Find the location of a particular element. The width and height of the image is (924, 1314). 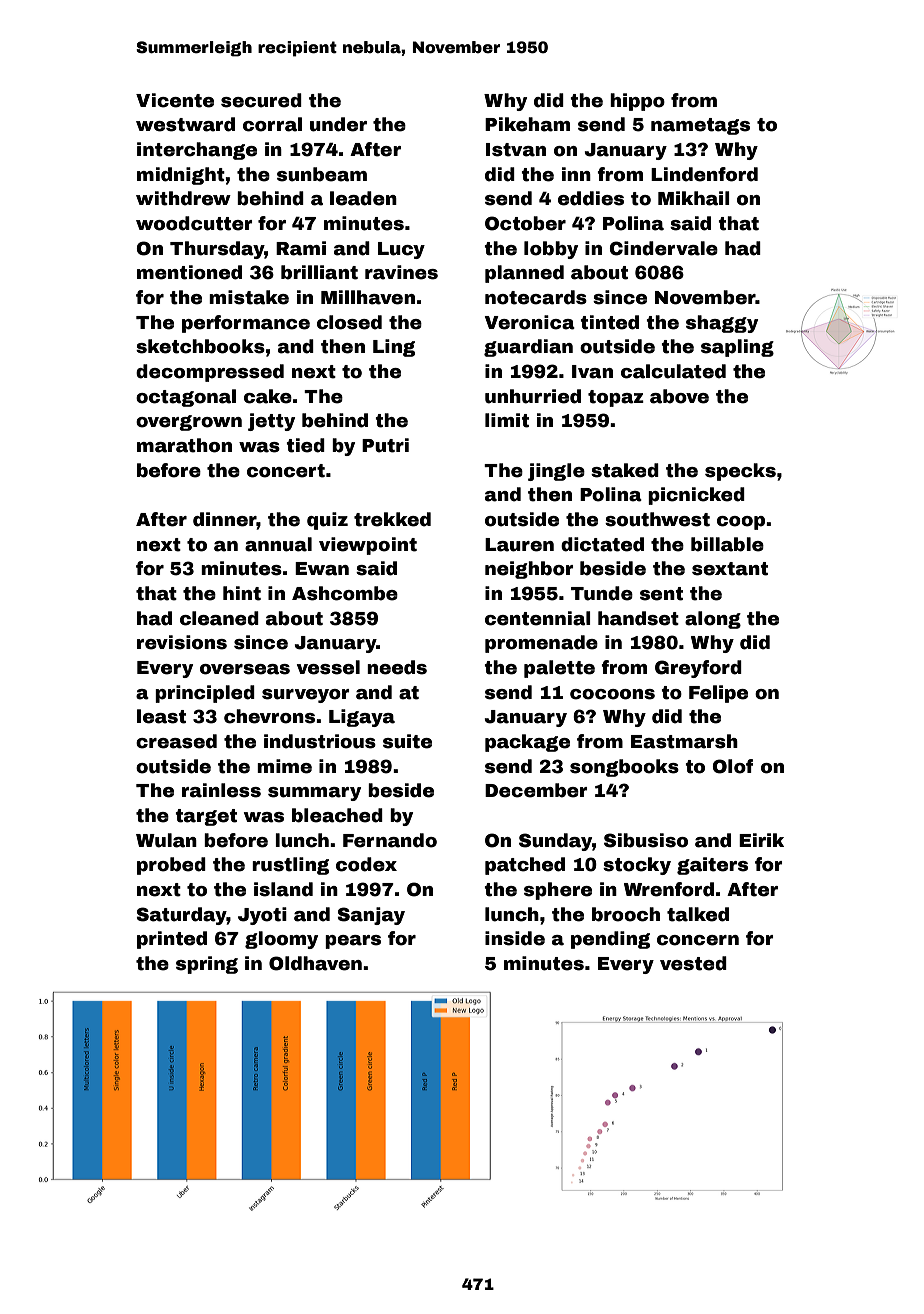

hippo is located at coordinates (637, 102).
